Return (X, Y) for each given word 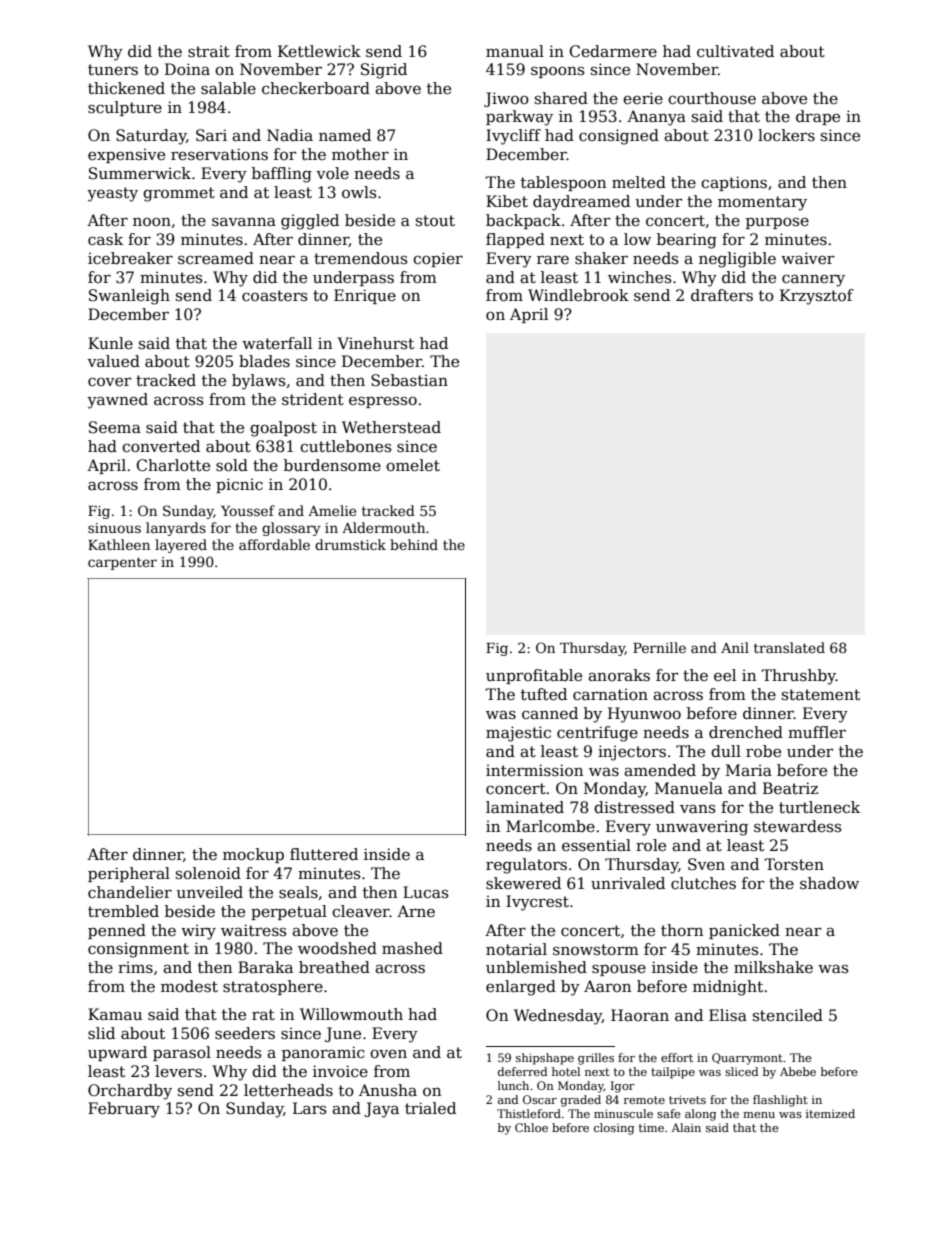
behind (414, 544)
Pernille (659, 647)
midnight (728, 988)
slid (101, 1033)
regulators (526, 866)
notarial (516, 949)
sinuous (114, 528)
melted (639, 182)
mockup (253, 855)
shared (561, 98)
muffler (817, 732)
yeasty (112, 194)
